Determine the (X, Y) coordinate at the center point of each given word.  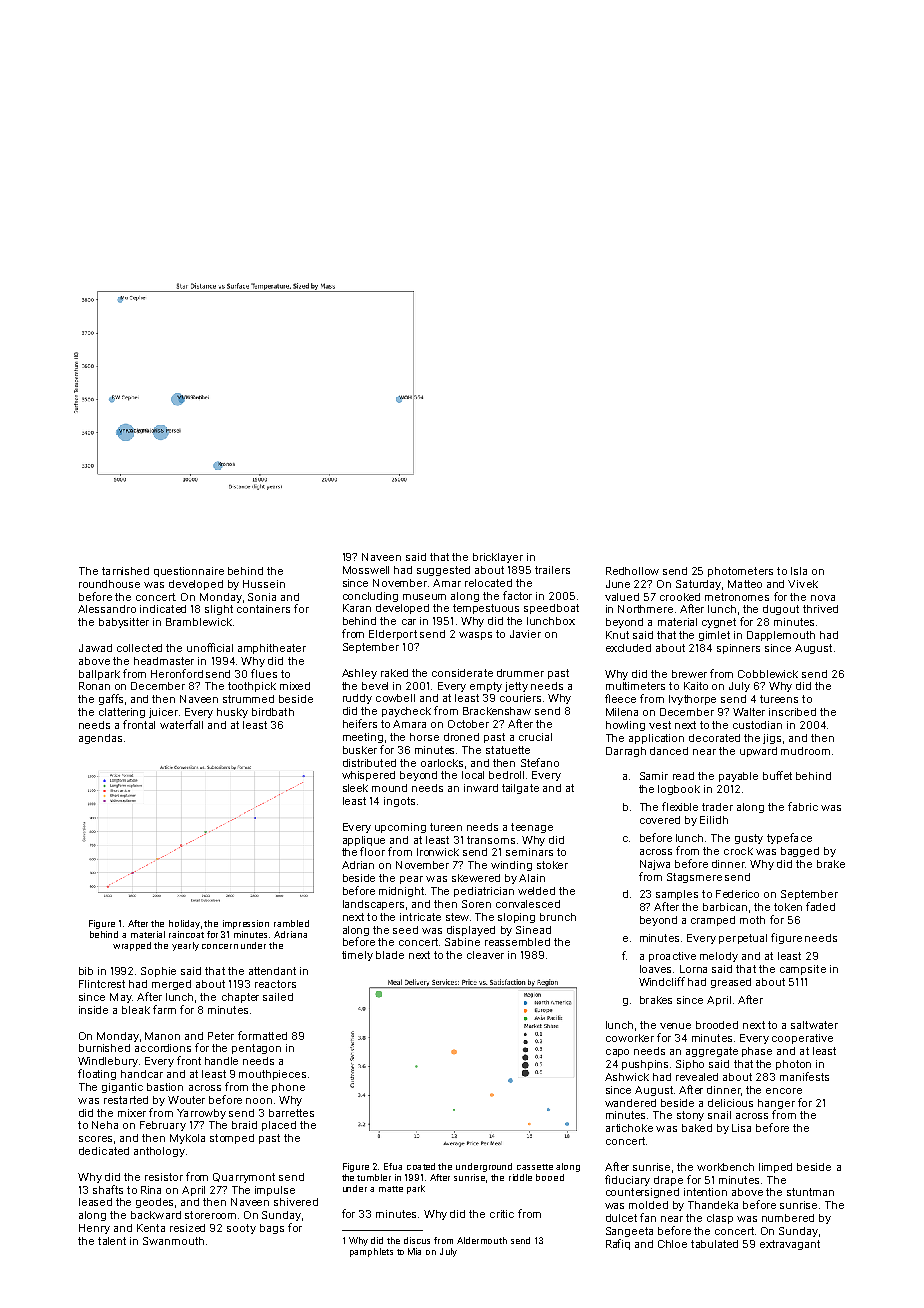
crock (738, 851)
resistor (164, 1177)
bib (86, 971)
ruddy (357, 699)
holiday (184, 924)
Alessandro (107, 609)
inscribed (792, 712)
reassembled (517, 942)
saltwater (814, 1025)
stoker (552, 865)
